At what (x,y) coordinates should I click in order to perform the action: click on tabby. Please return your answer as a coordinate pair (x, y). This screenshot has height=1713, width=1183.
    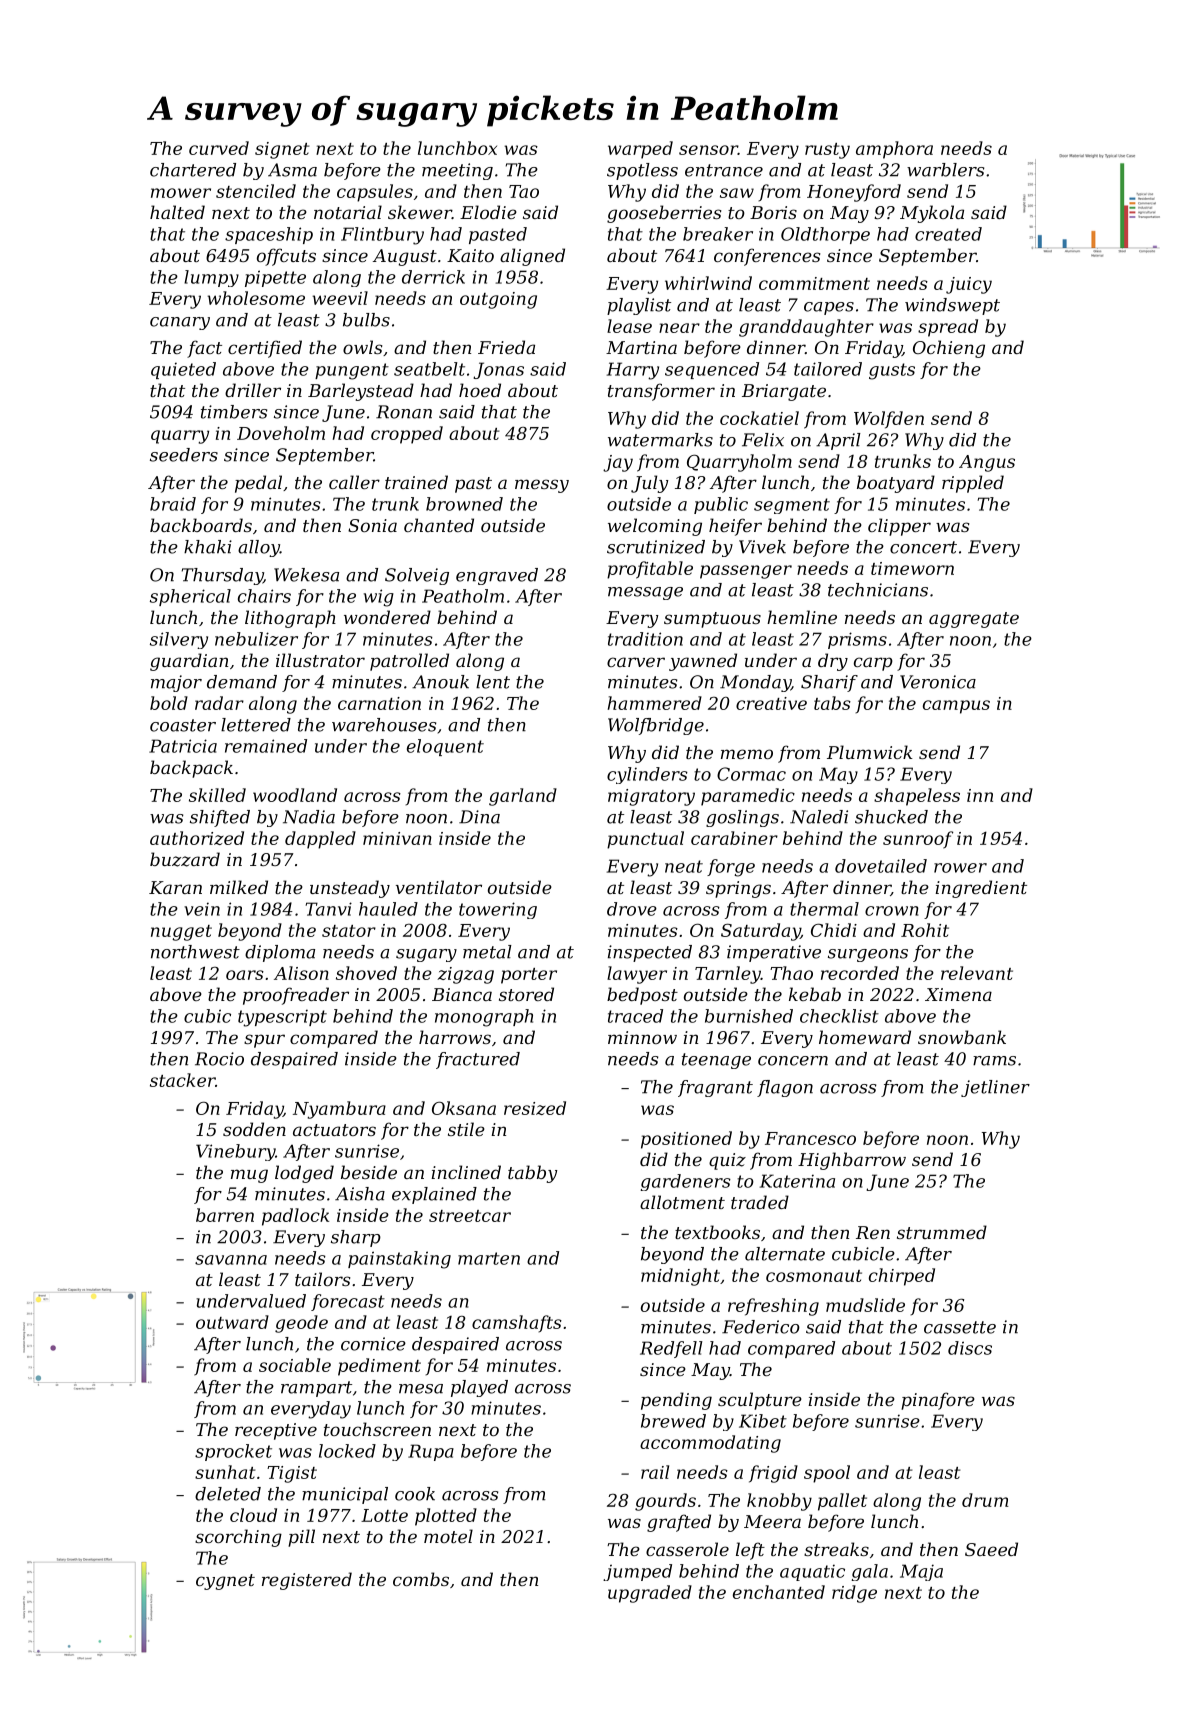
    Looking at the image, I should click on (533, 1174).
